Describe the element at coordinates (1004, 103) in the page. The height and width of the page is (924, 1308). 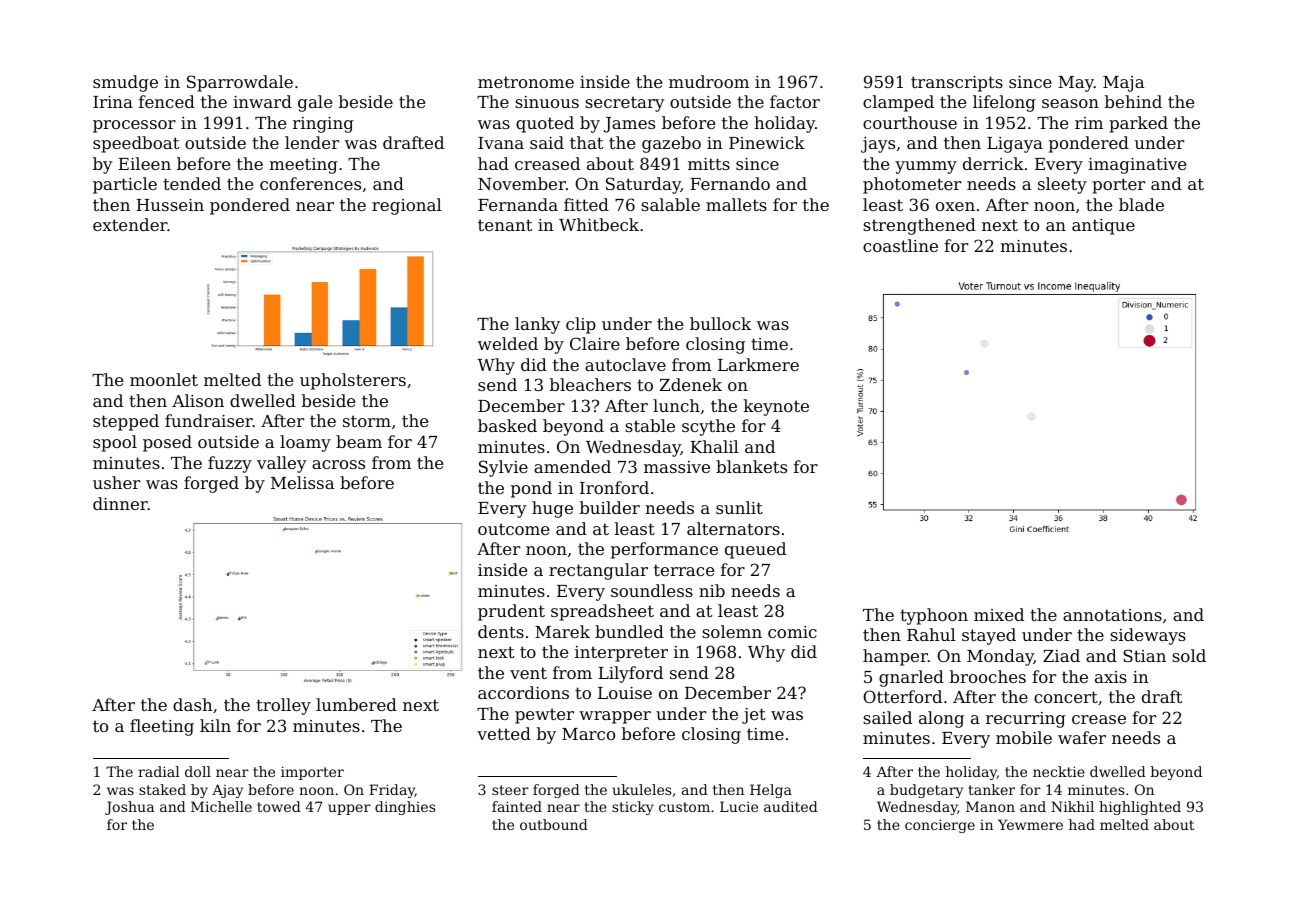
I see `lifelong` at that location.
